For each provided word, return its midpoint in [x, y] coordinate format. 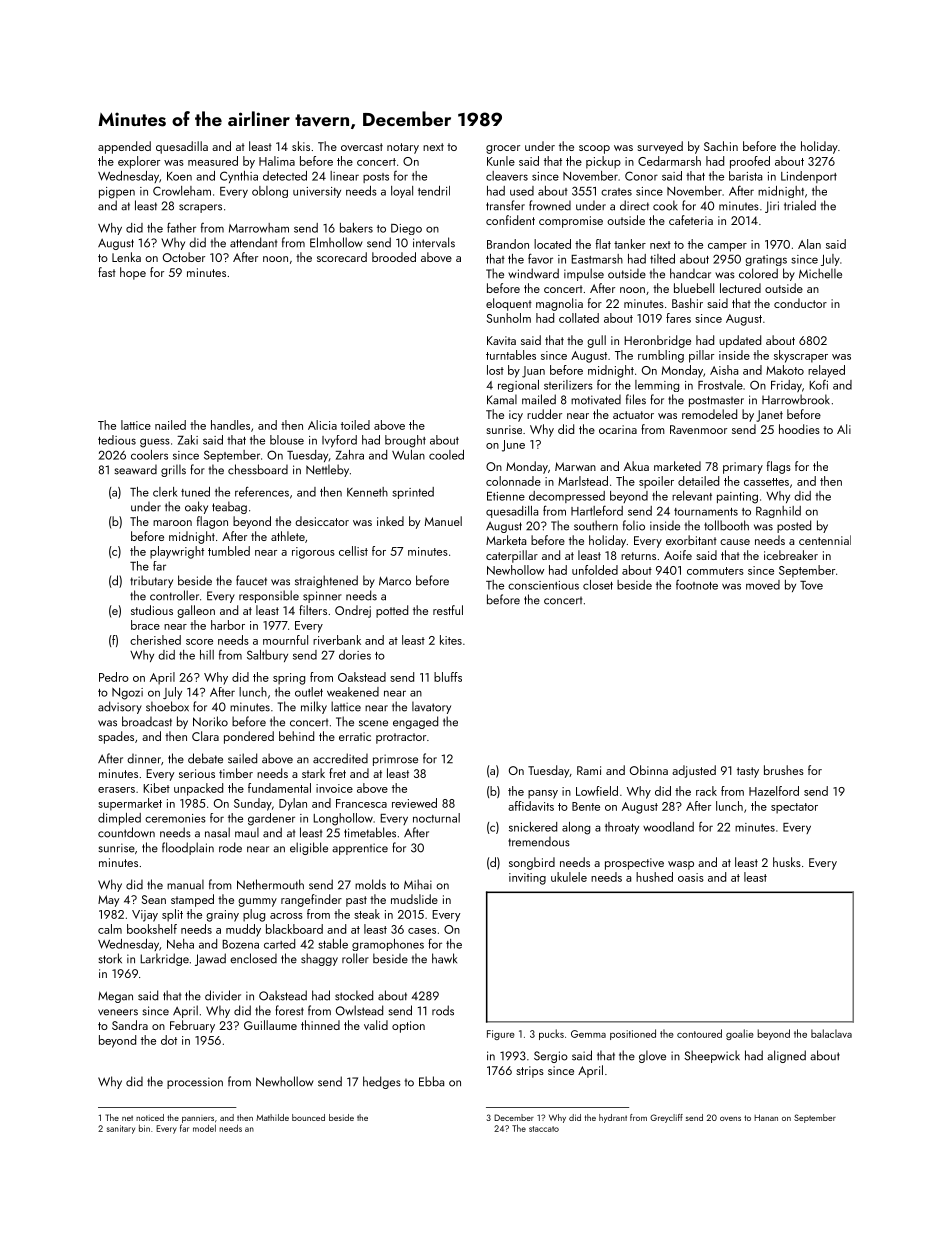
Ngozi [127, 694]
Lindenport [809, 177]
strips [530, 1072]
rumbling [661, 356]
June [513, 446]
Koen [179, 176]
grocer [503, 149]
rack [706, 791]
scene [373, 723]
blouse [287, 440]
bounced [308, 1117]
